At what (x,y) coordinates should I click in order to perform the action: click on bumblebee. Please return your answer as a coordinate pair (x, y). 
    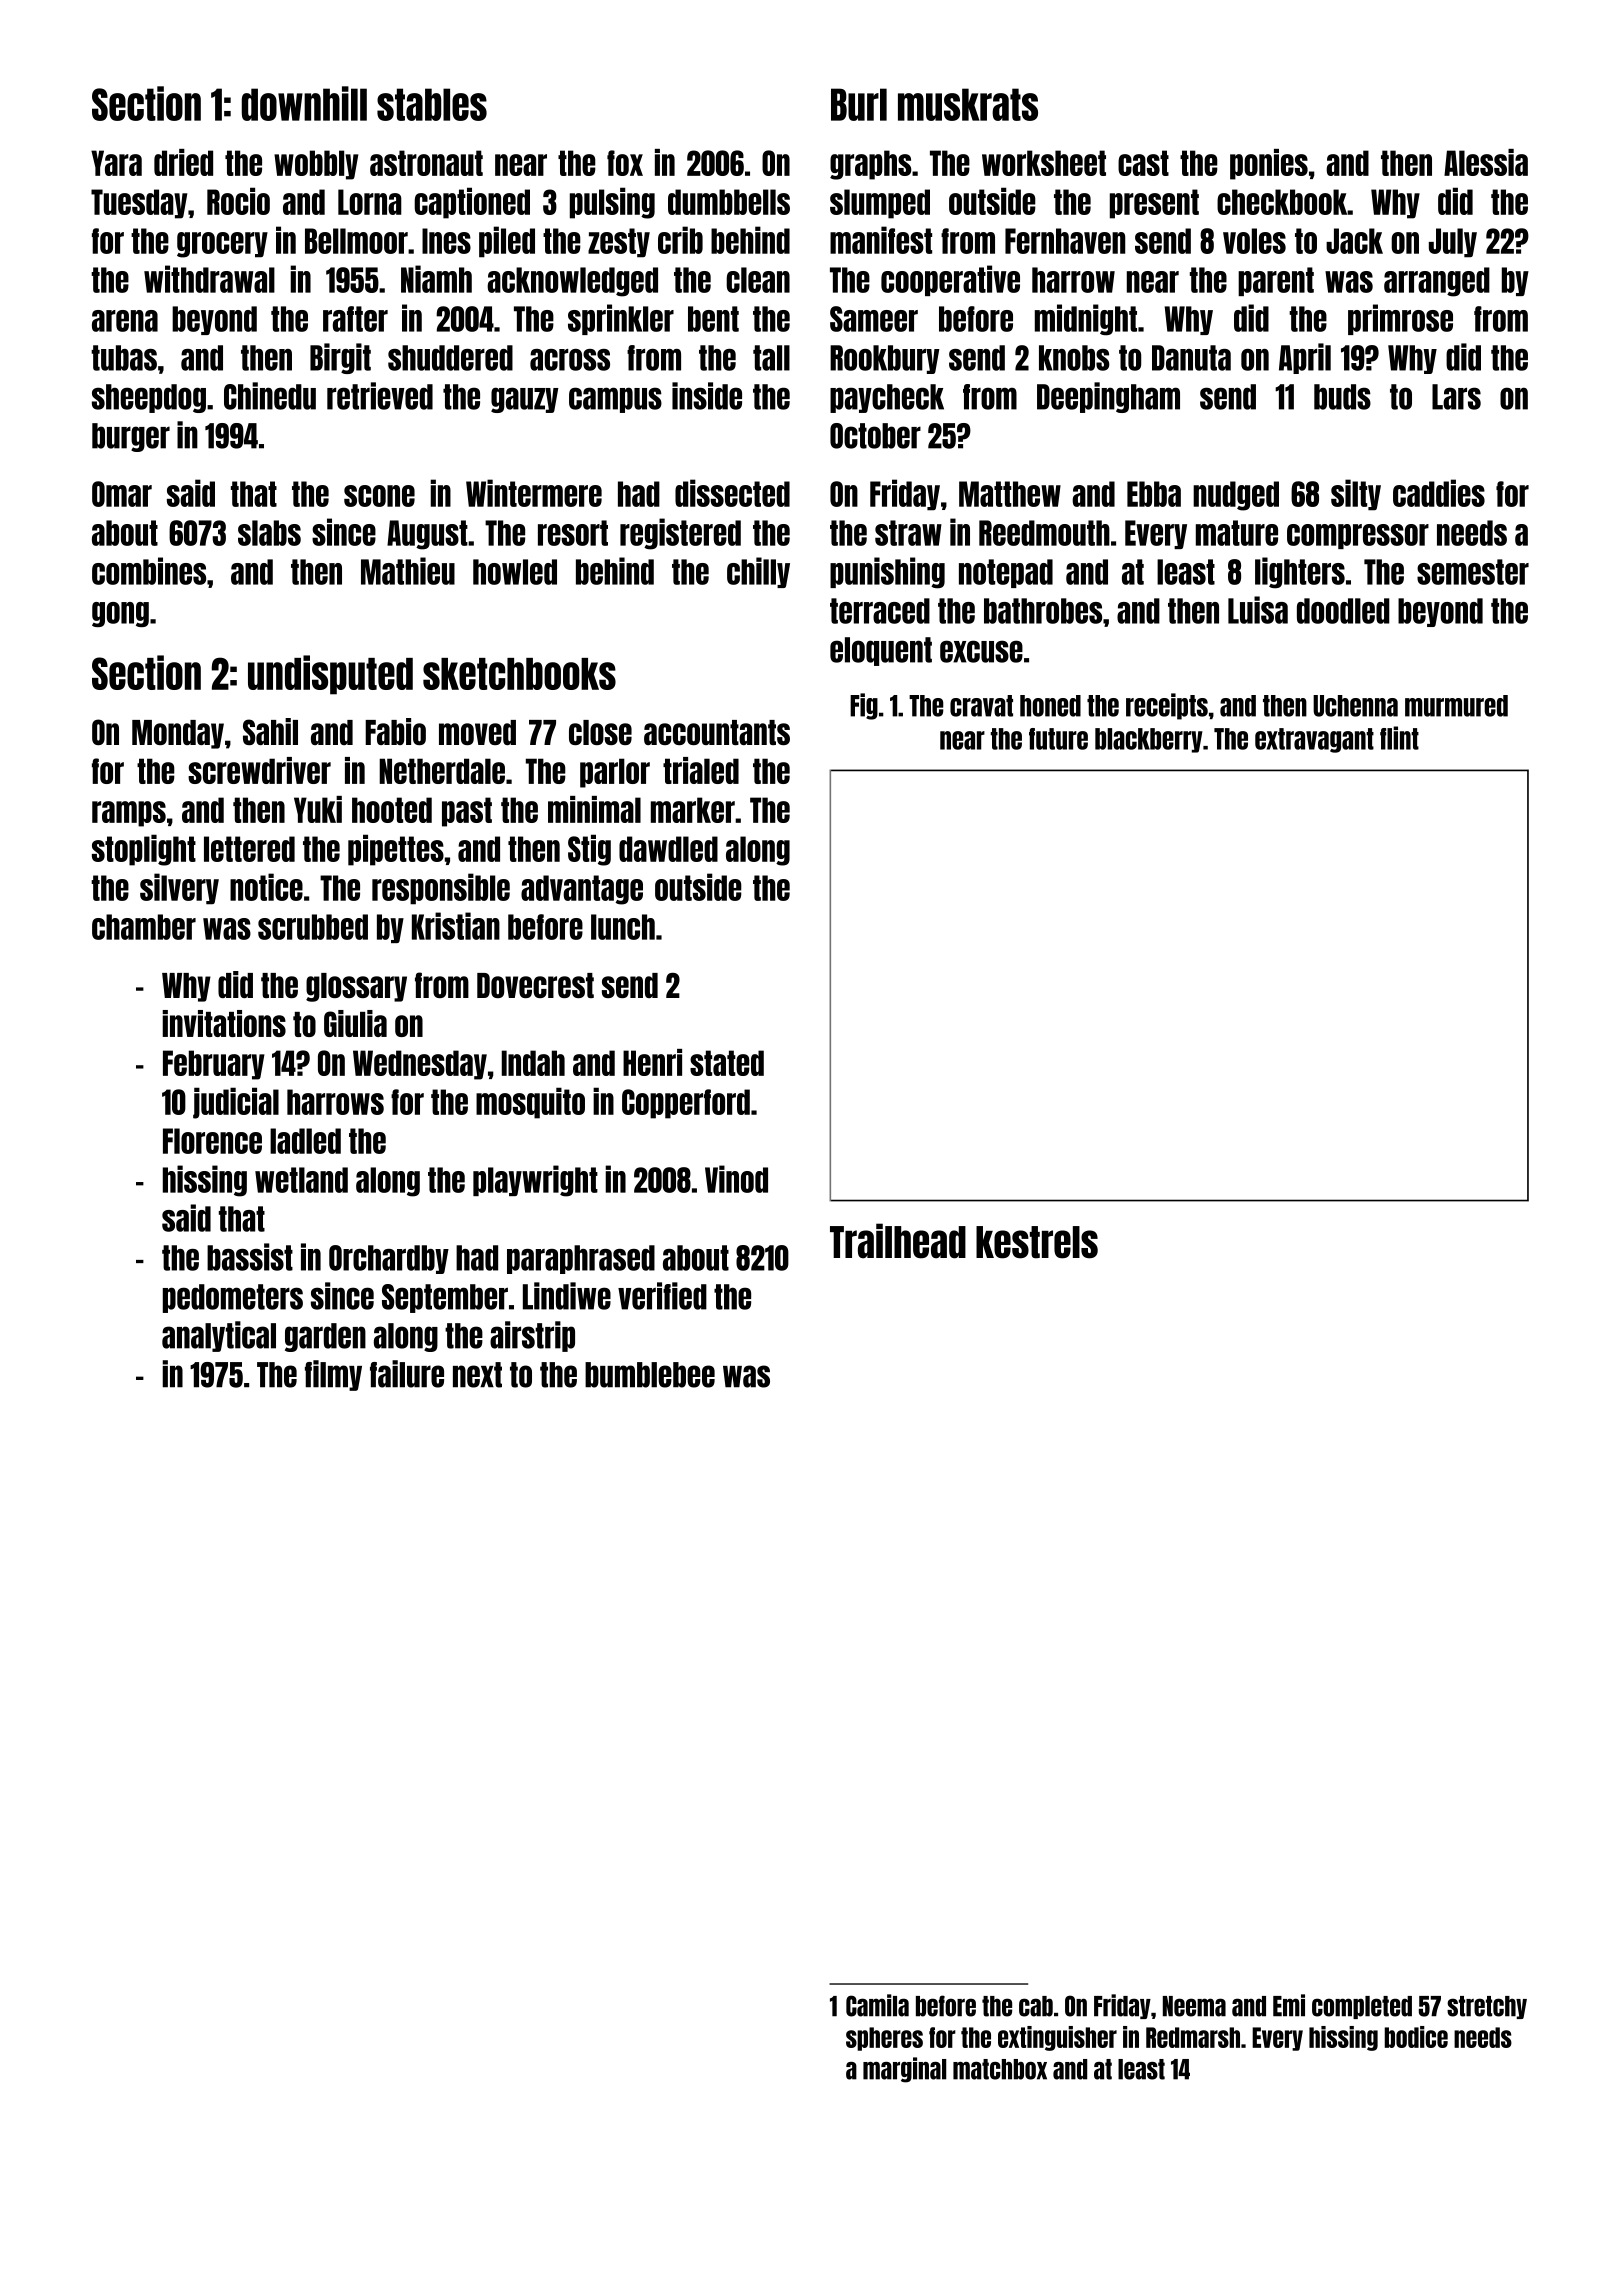
    Looking at the image, I should click on (650, 1375).
